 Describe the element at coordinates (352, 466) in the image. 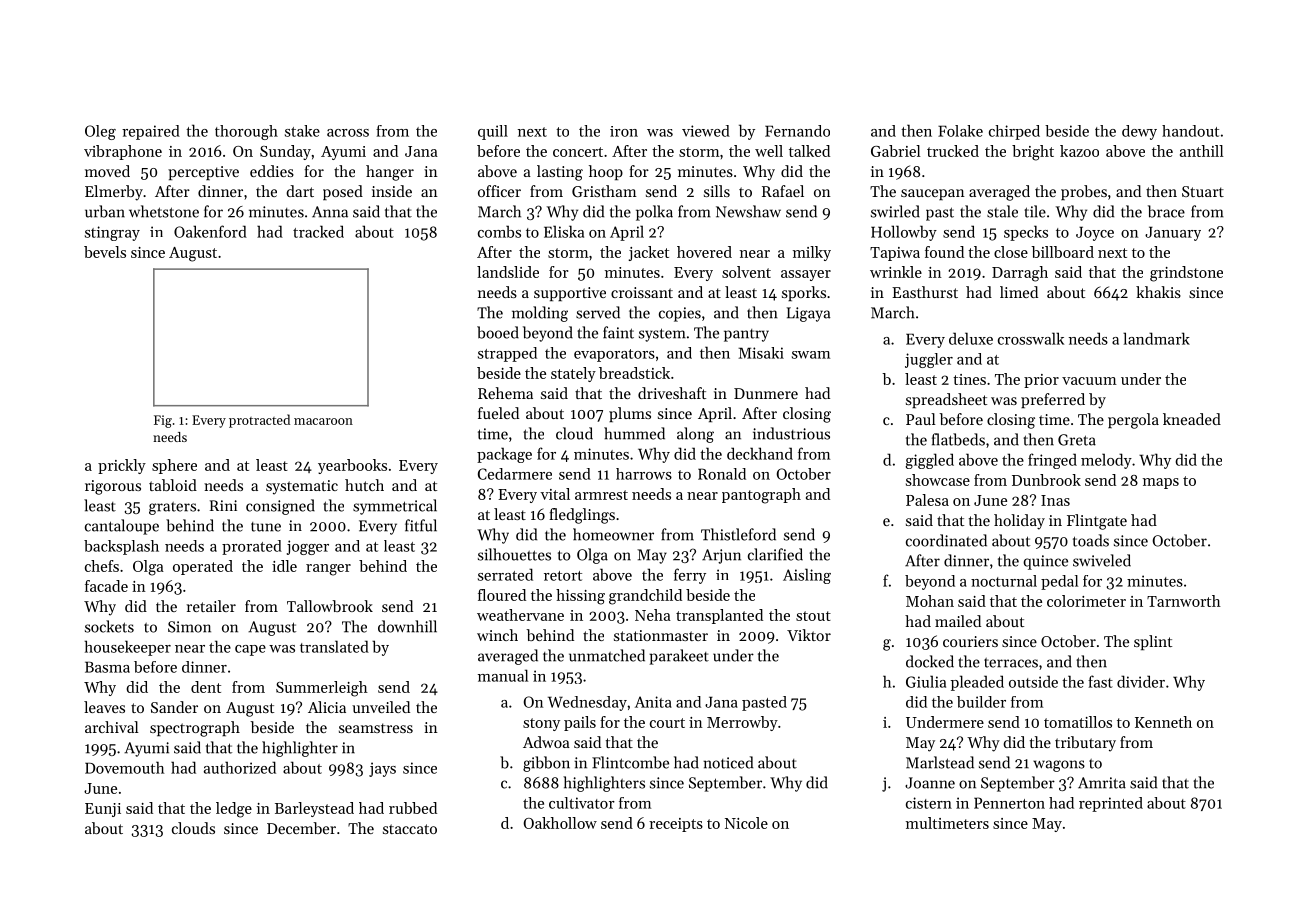

I see `yearbooks` at that location.
